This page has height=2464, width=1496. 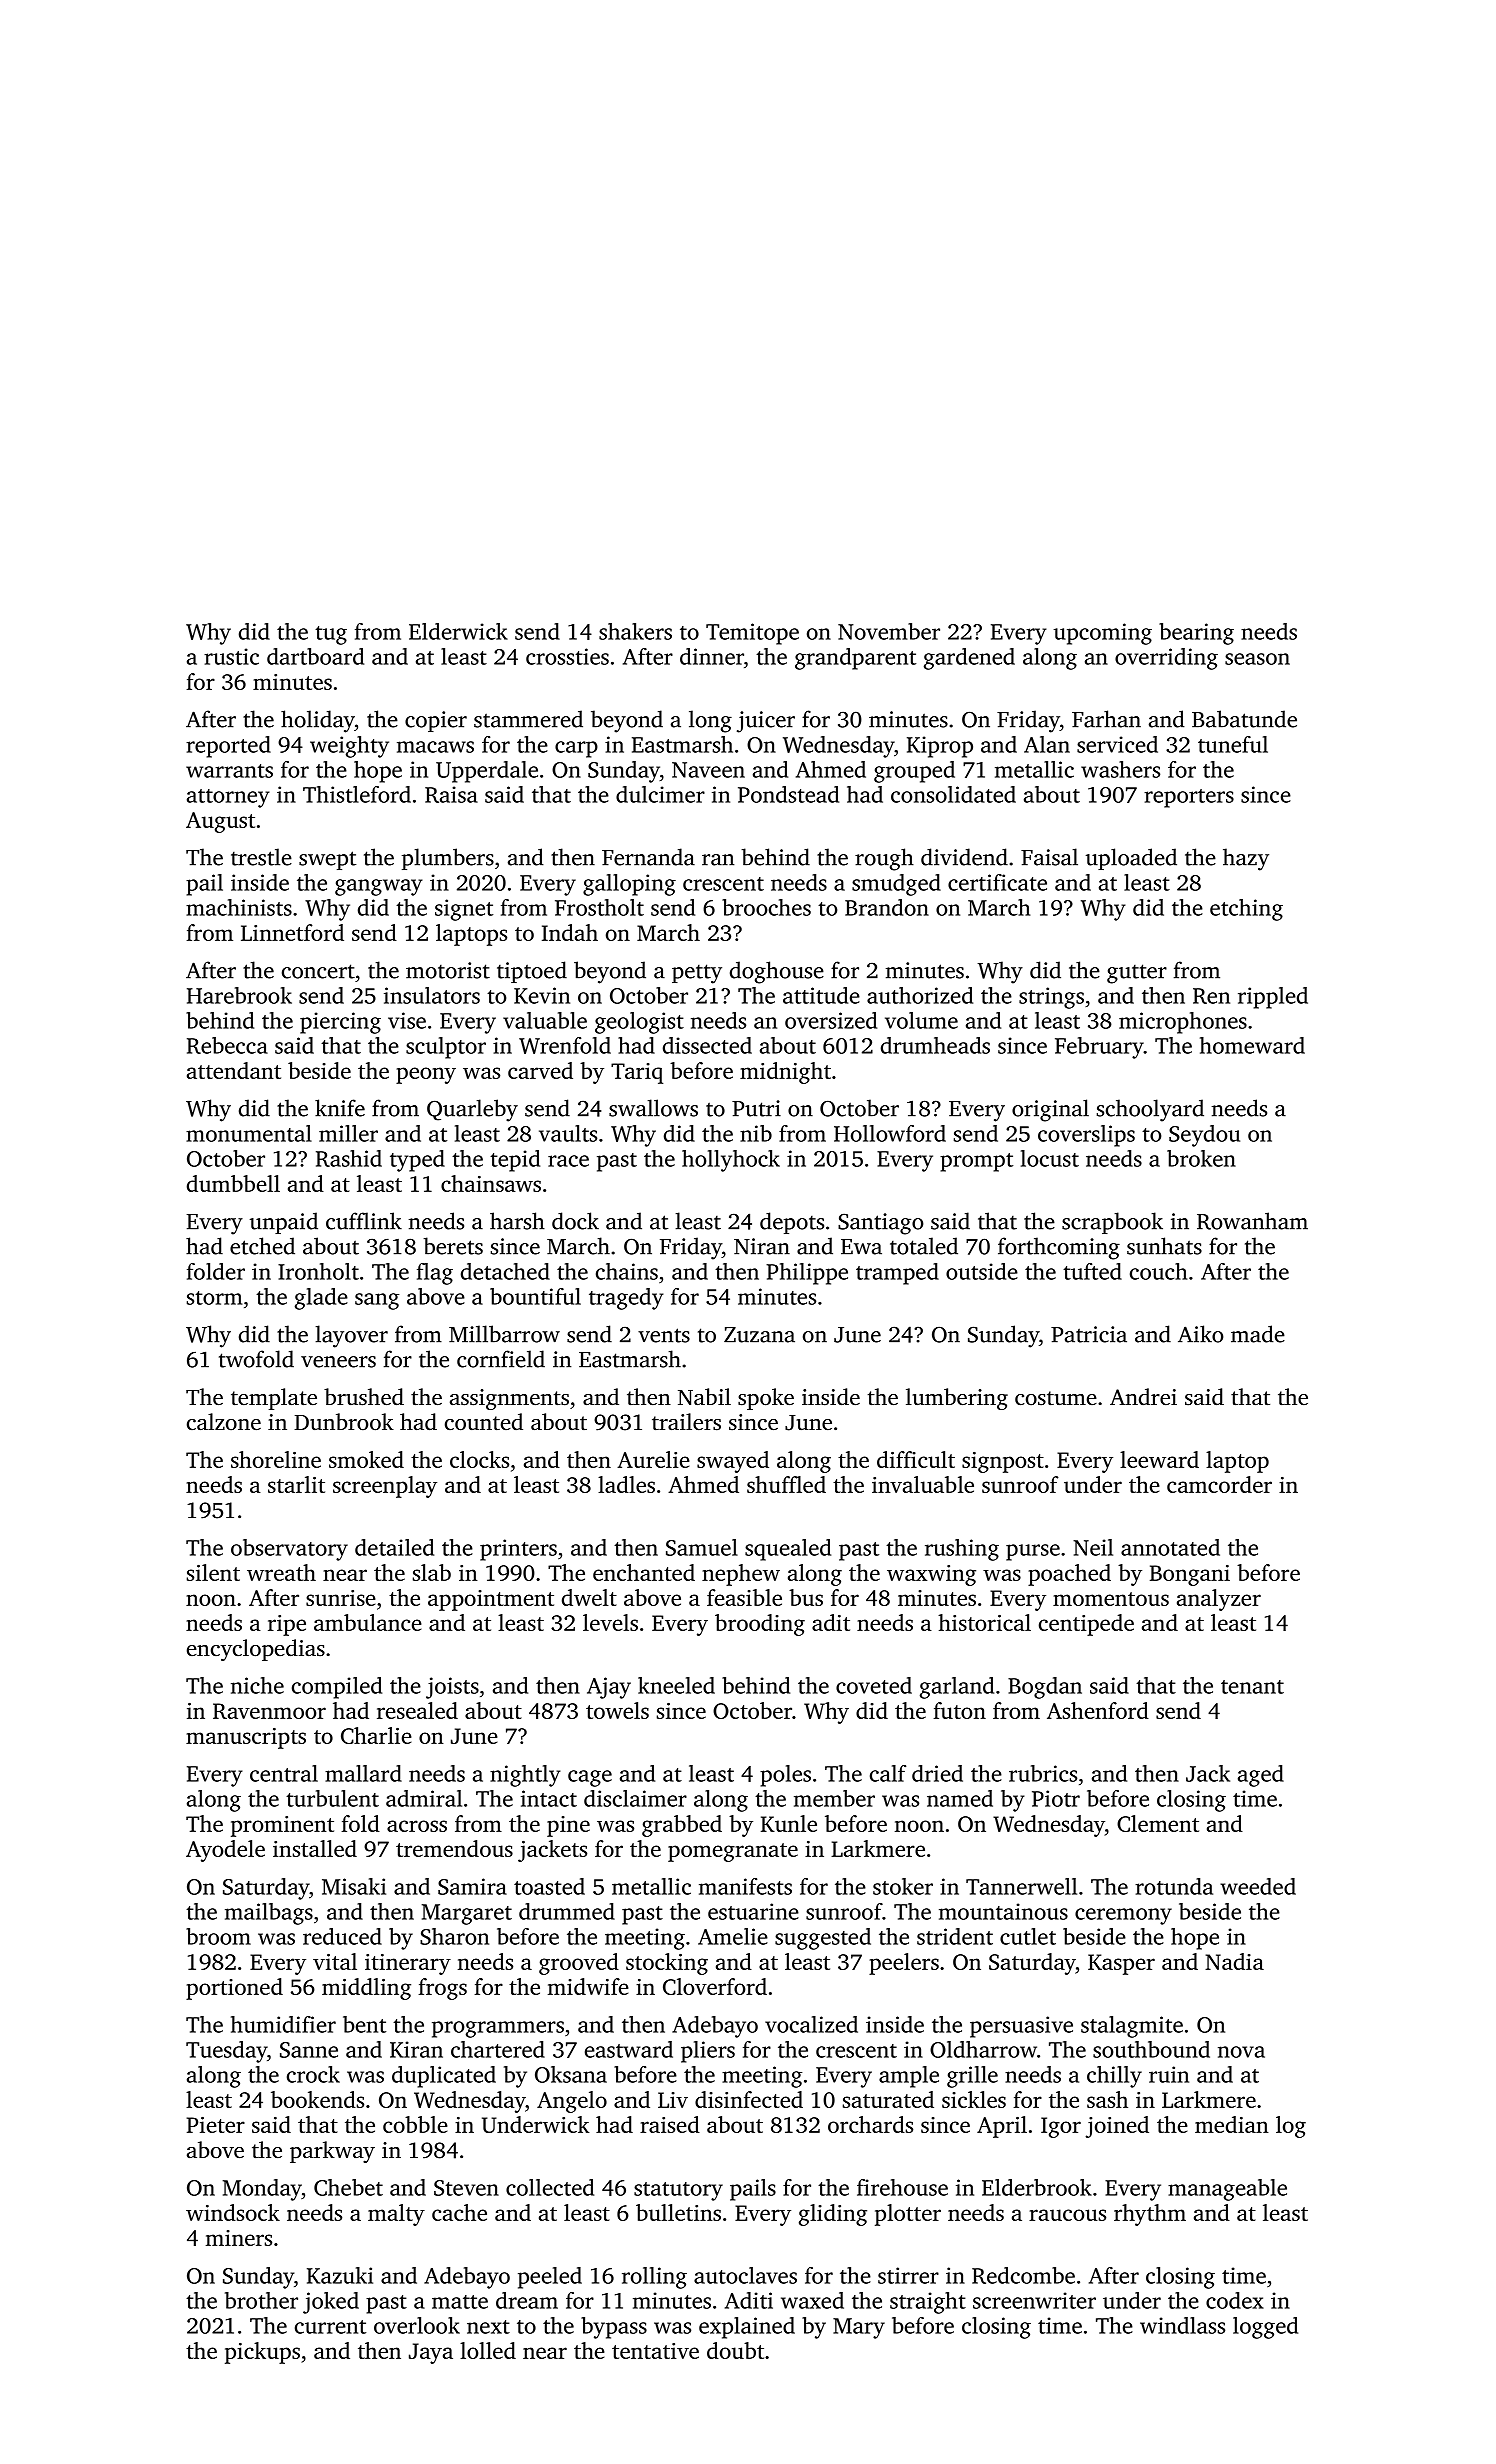 What do you see at coordinates (233, 1183) in the page?
I see `dumbbell` at bounding box center [233, 1183].
